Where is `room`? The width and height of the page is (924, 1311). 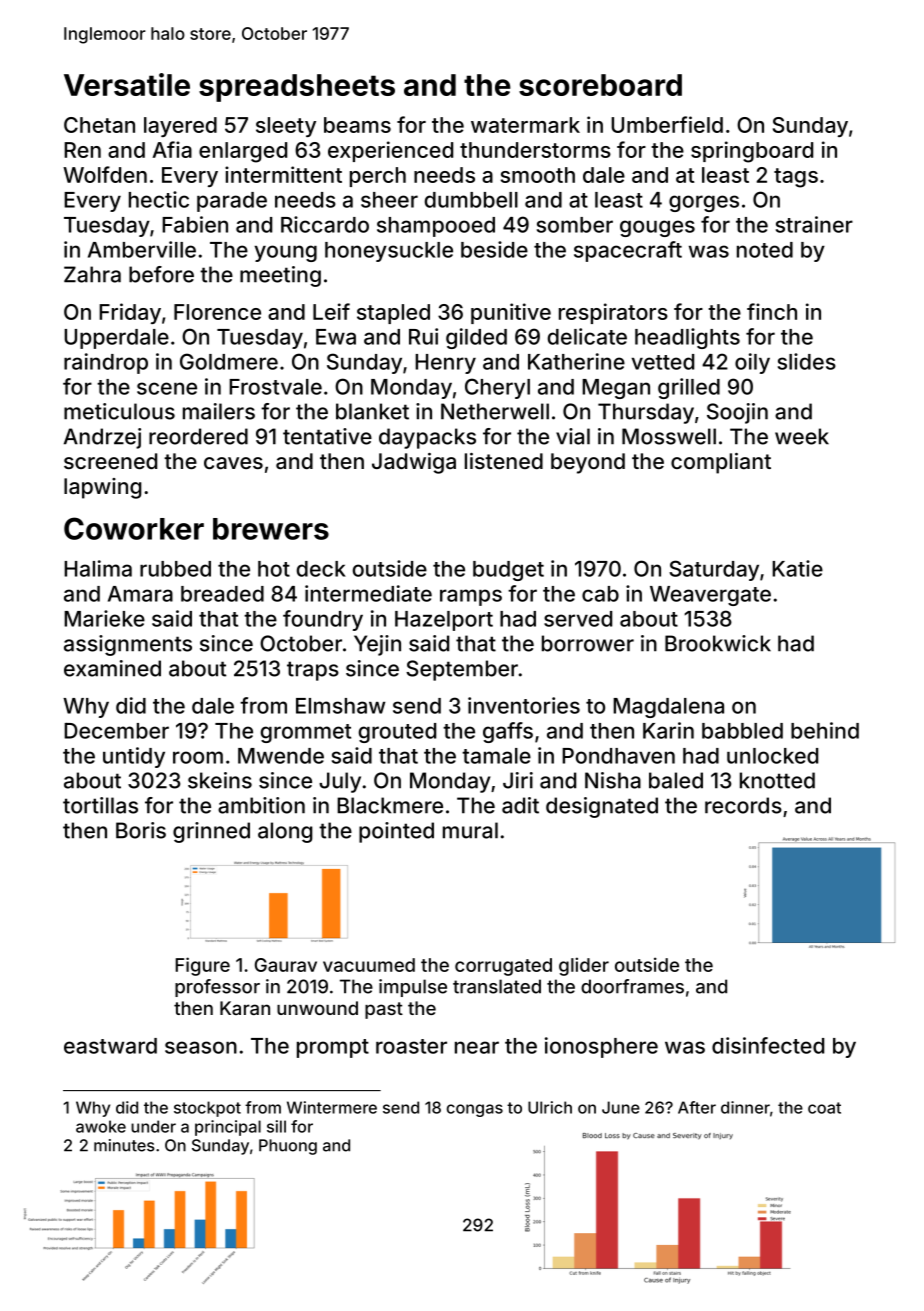 room is located at coordinates (198, 757).
